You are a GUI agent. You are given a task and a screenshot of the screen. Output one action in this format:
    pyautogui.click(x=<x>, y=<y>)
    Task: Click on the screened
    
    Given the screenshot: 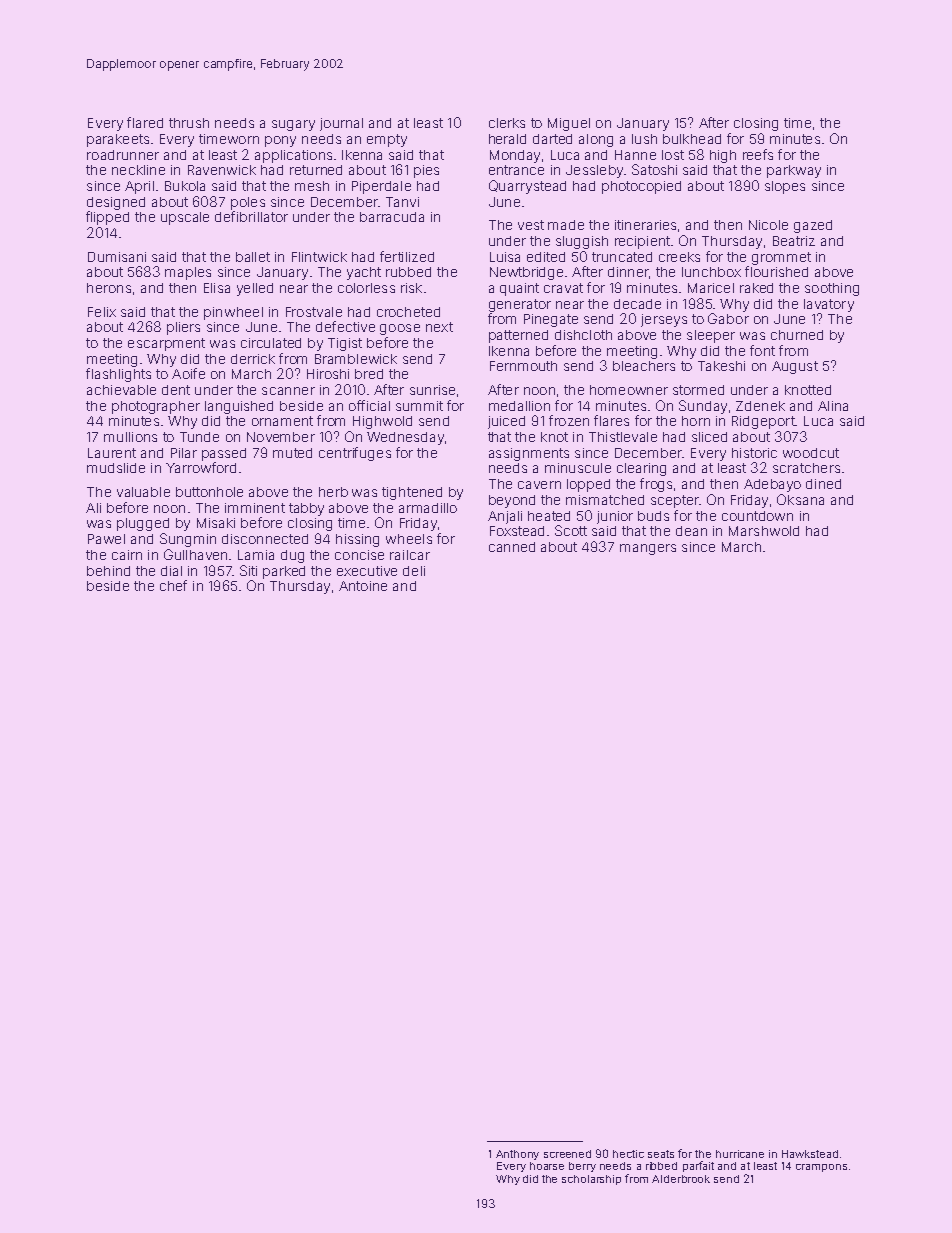 What is the action you would take?
    pyautogui.click(x=567, y=1154)
